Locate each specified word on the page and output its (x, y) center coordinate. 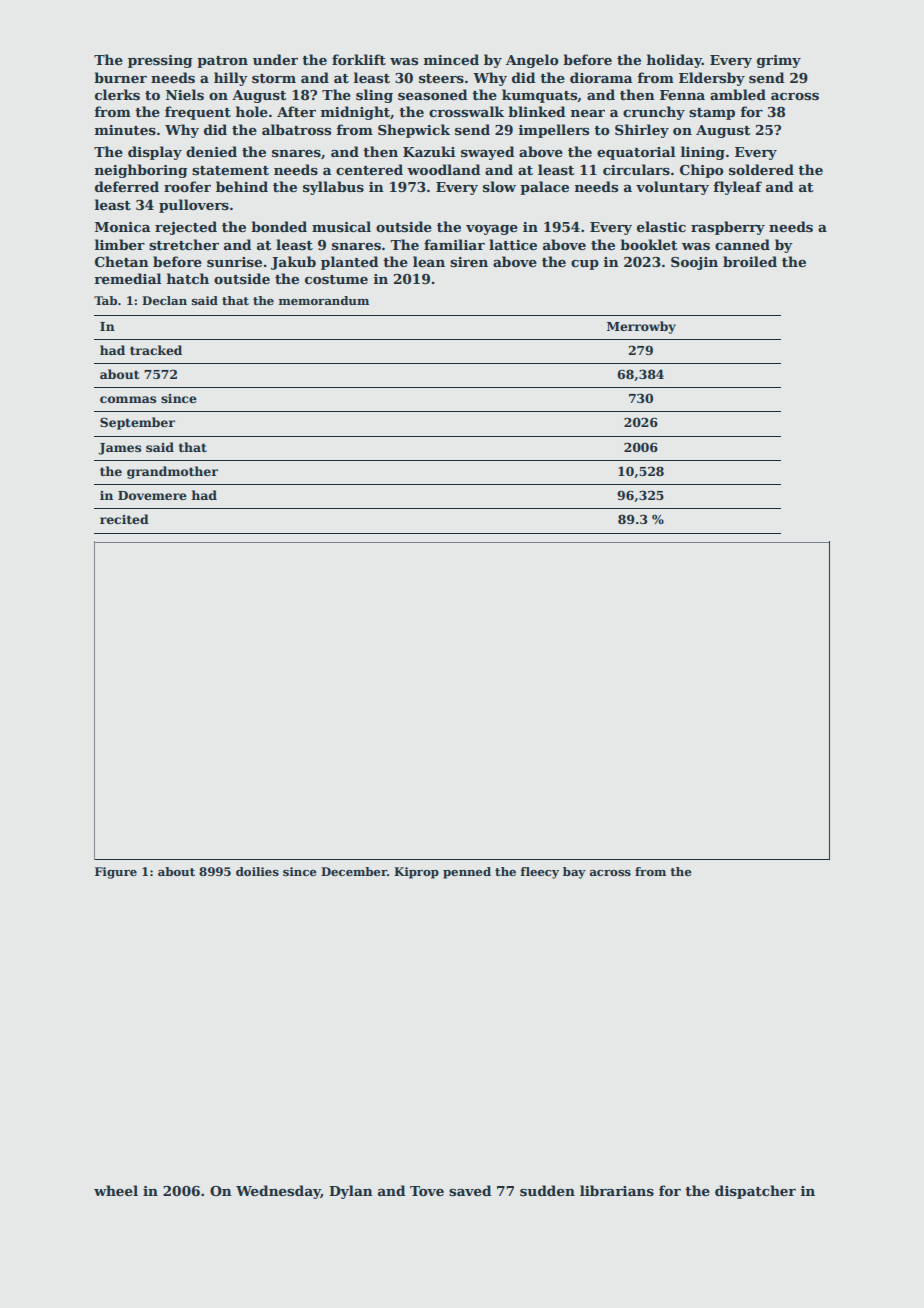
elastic (661, 226)
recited (124, 519)
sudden (547, 1190)
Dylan (351, 1192)
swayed (487, 153)
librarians (617, 1190)
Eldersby (712, 79)
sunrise (234, 262)
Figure (116, 873)
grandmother (172, 472)
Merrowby (641, 327)
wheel (116, 1190)
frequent (198, 113)
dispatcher (755, 1192)
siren (469, 262)
